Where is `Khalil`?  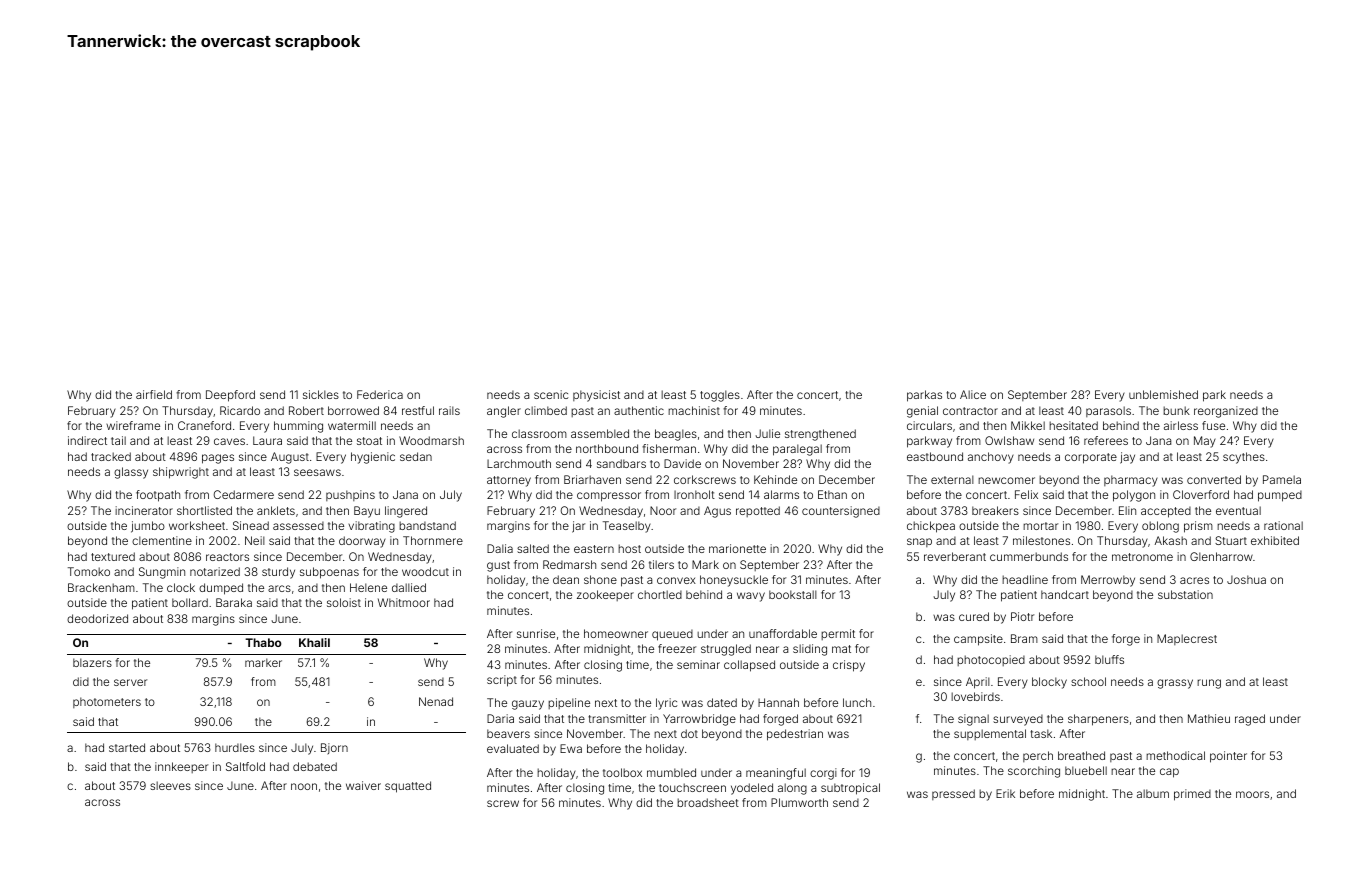
Khalil is located at coordinates (314, 642).
